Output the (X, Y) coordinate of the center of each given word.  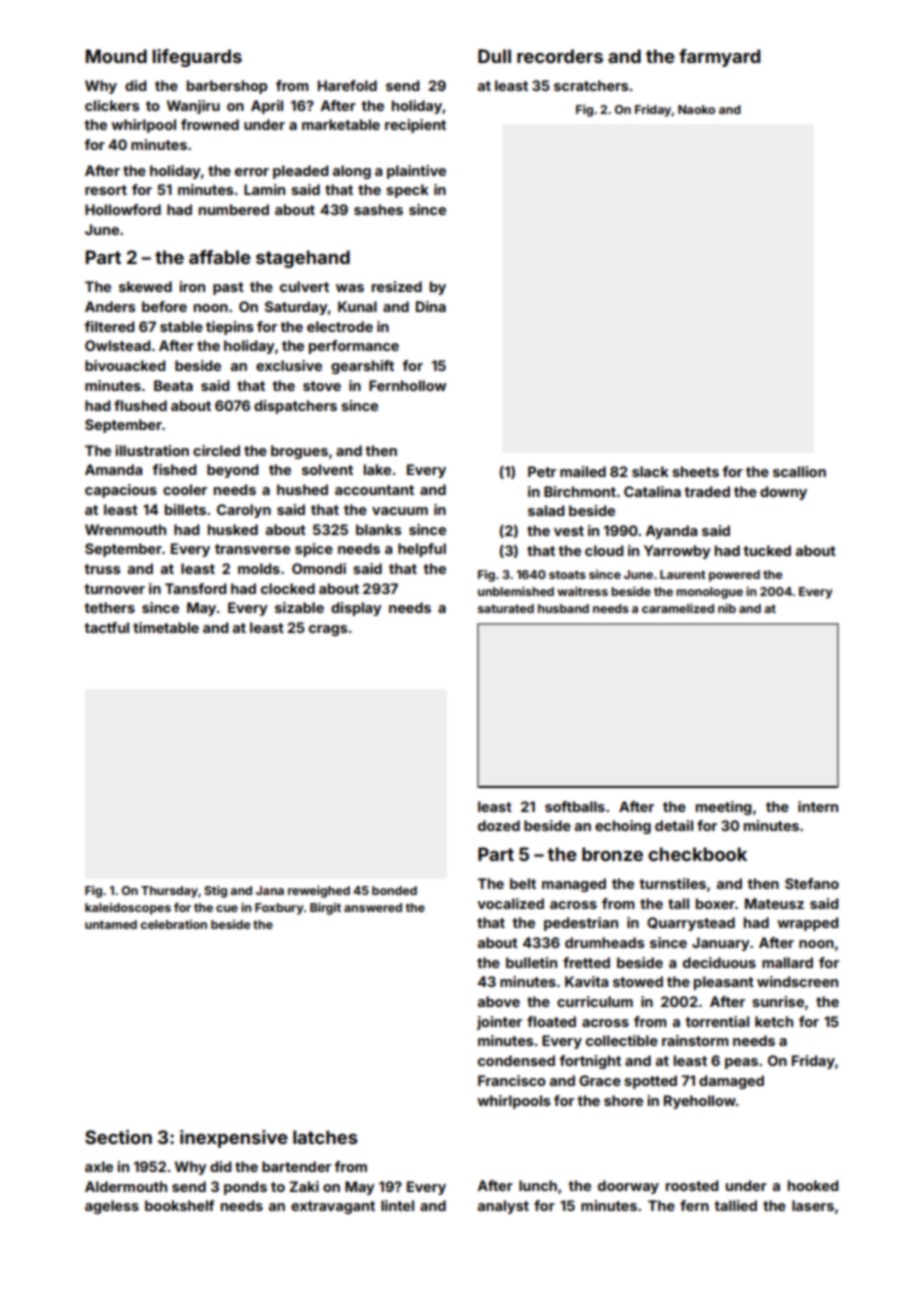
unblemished (516, 591)
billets (185, 509)
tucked (767, 550)
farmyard (719, 58)
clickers (112, 105)
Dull (494, 56)
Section (118, 1137)
